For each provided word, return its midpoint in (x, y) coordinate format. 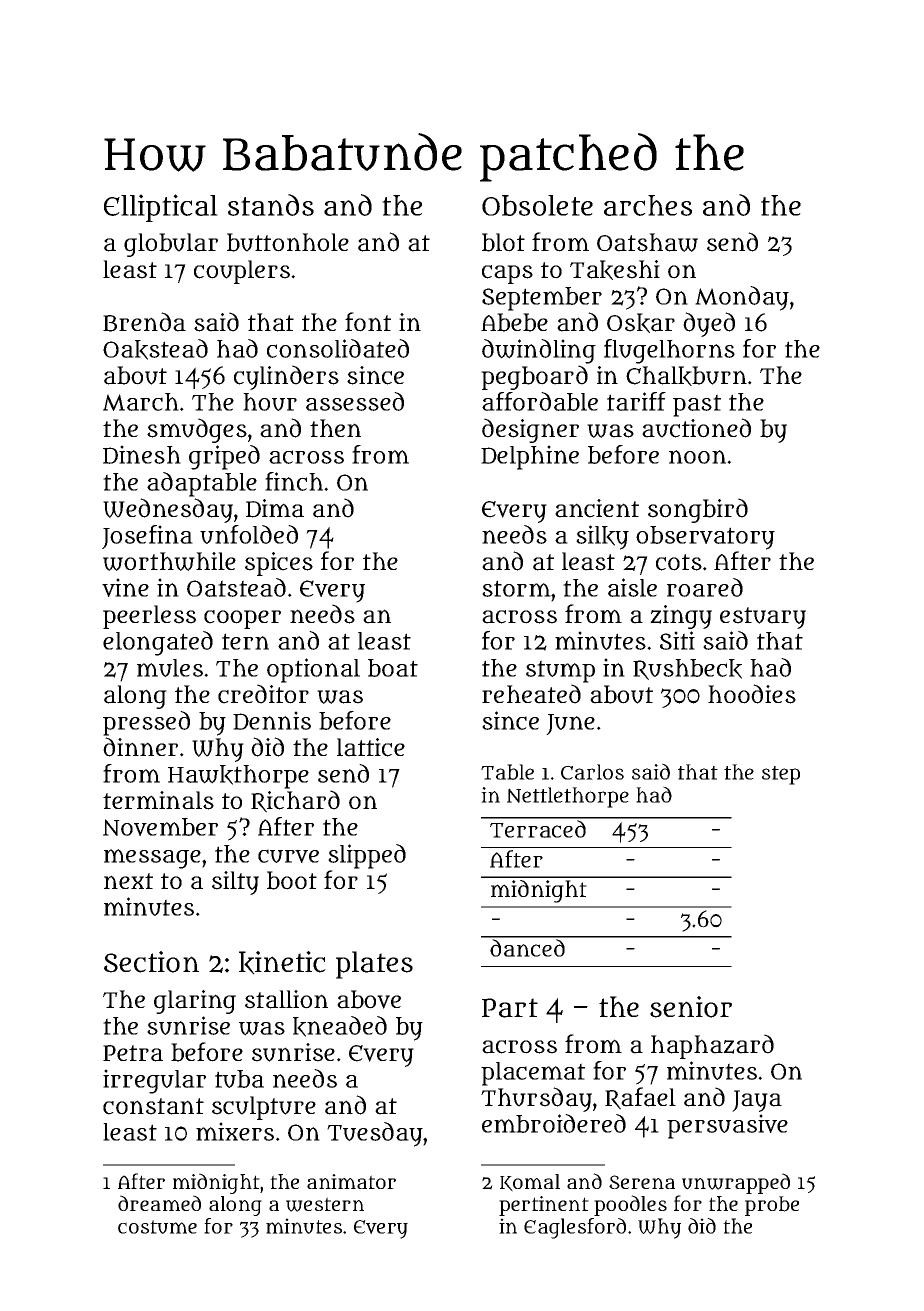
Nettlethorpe (568, 797)
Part (510, 1008)
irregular (154, 1081)
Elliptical (161, 208)
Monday (742, 298)
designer (530, 430)
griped (224, 457)
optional (313, 670)
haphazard (712, 1046)
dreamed (159, 1203)
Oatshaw (647, 242)
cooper (242, 619)
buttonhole (288, 242)
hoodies (752, 694)
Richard (295, 801)
